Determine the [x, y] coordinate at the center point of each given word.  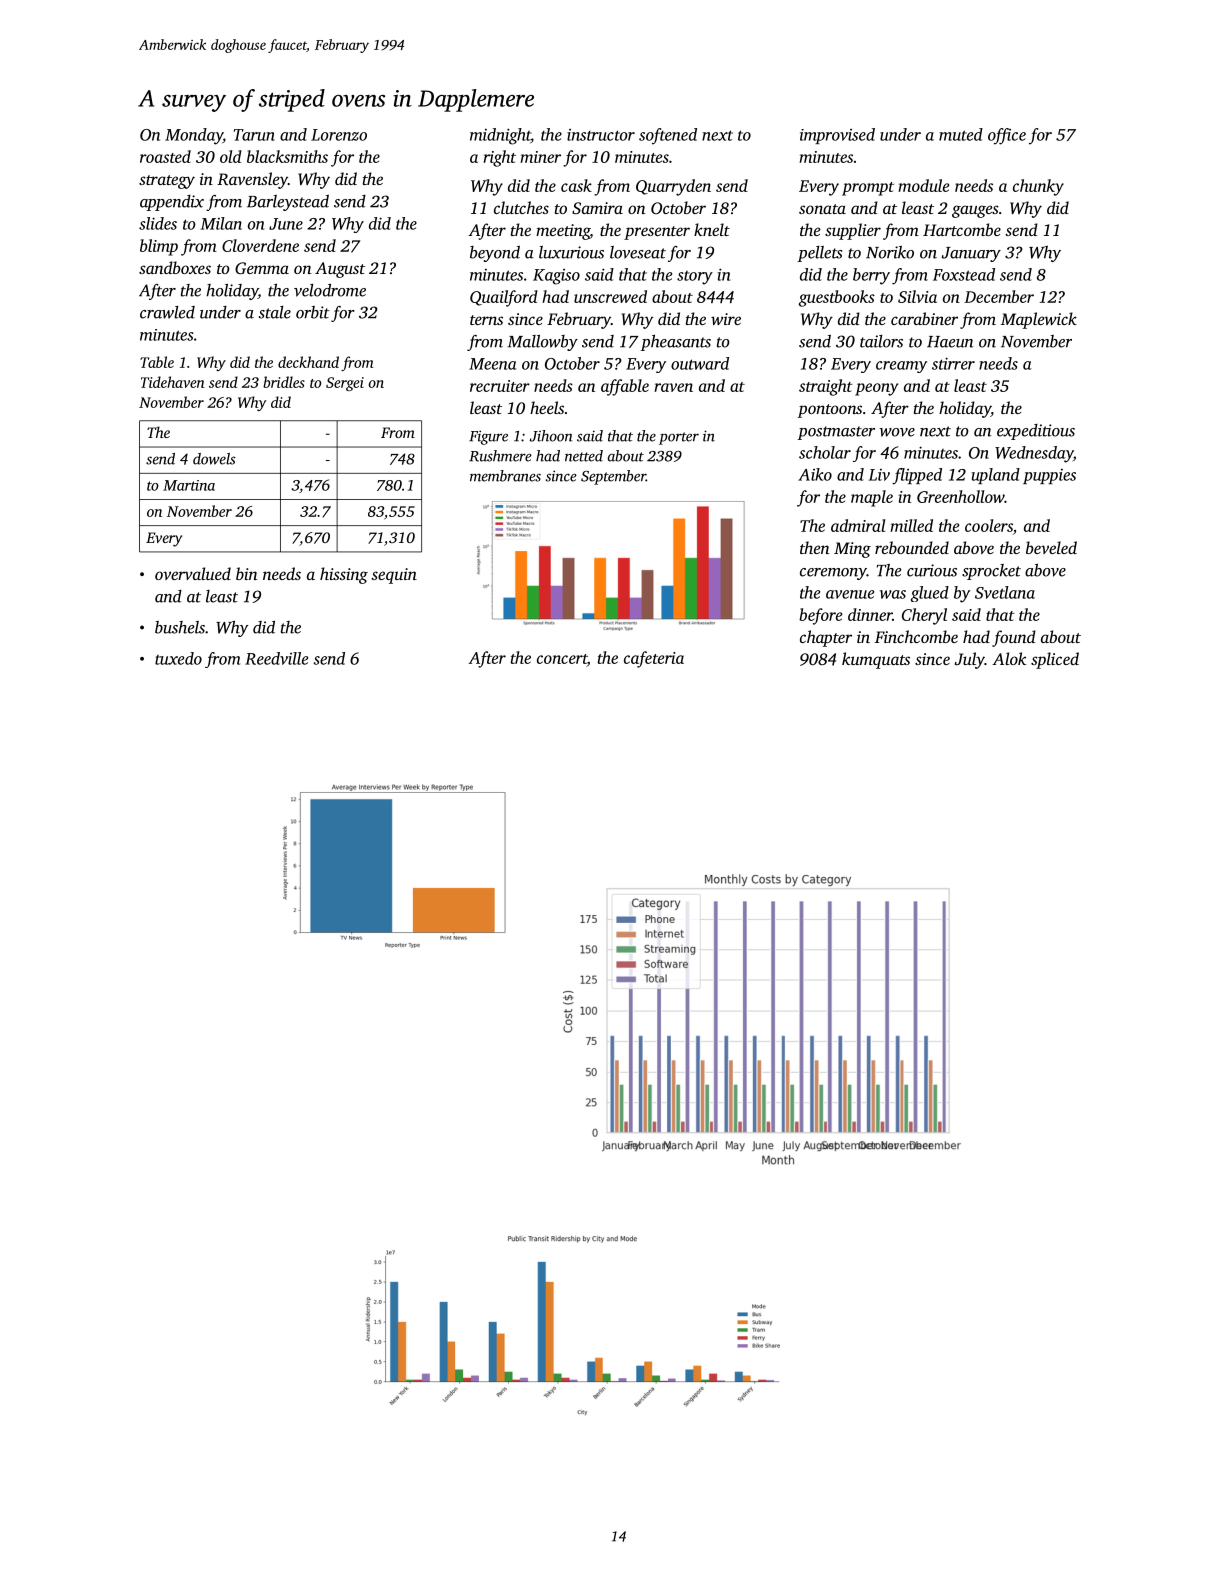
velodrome [330, 290]
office [1007, 136]
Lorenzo [339, 135]
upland [996, 476]
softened [668, 136]
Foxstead [964, 274]
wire [726, 319]
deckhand [308, 362]
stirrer [953, 363]
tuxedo [178, 658]
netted [584, 456]
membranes [505, 476]
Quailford [504, 298]
